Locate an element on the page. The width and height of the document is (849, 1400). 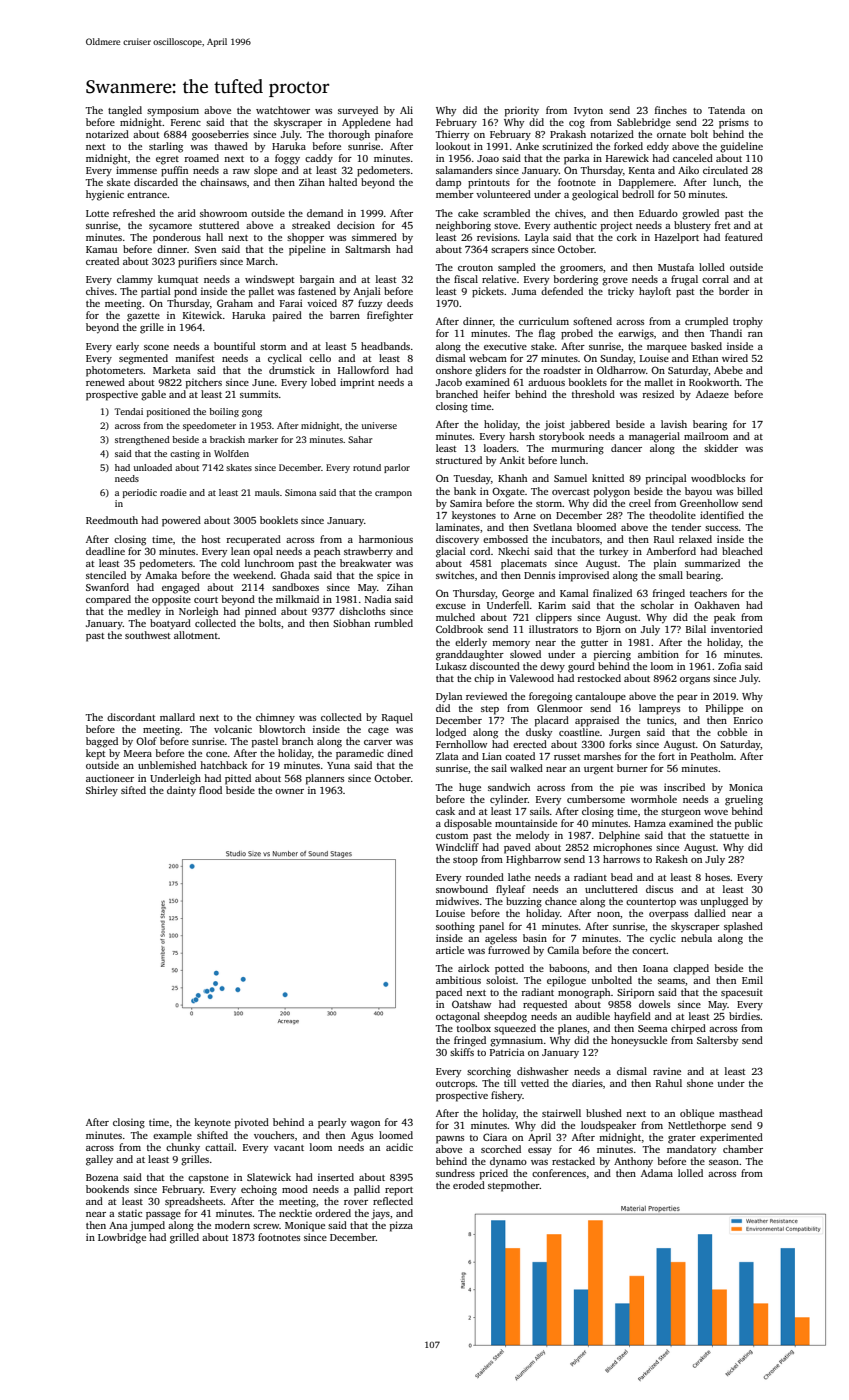
midwives is located at coordinates (457, 901).
